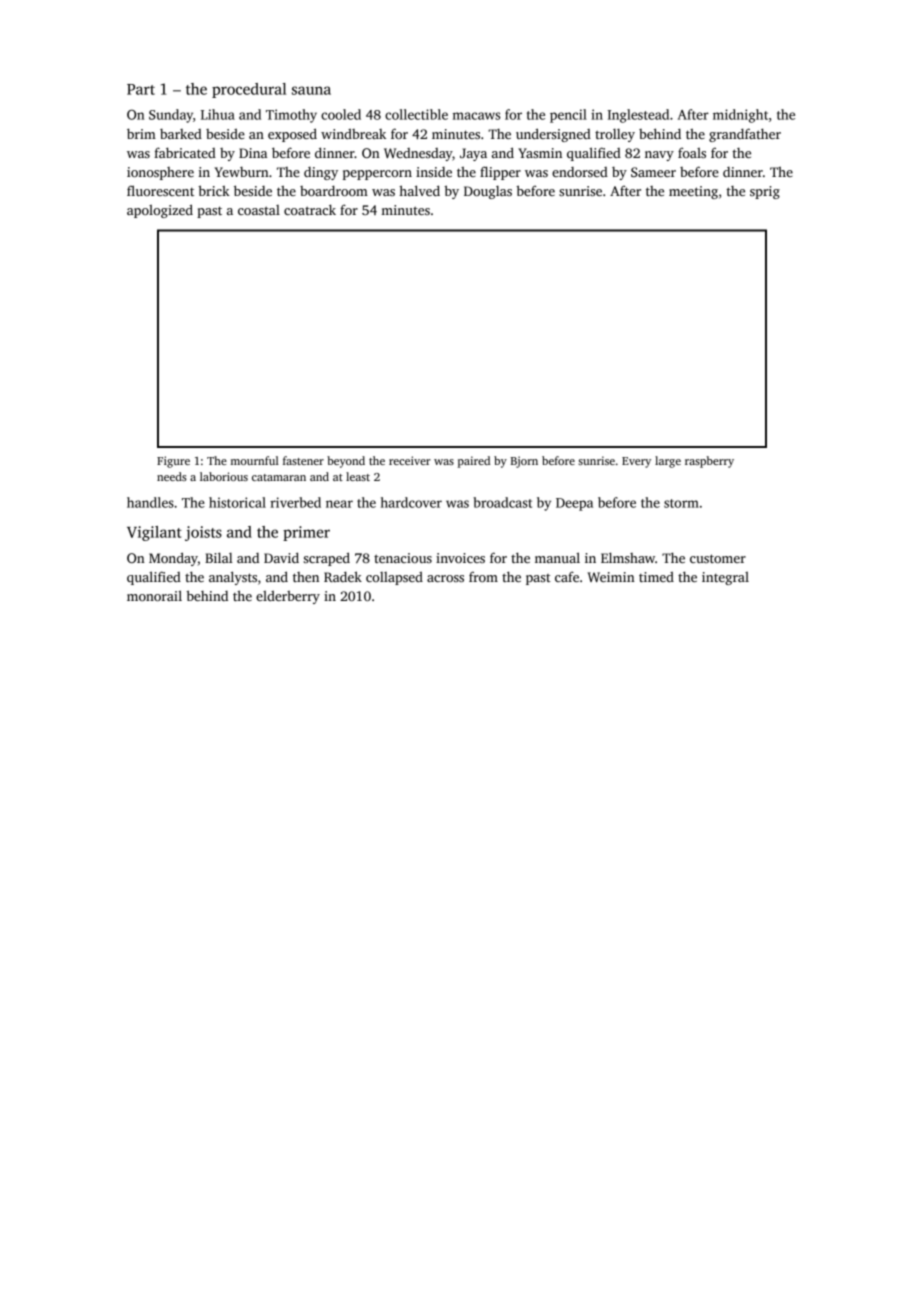 The height and width of the document is (1314, 924). I want to click on joists, so click(203, 533).
